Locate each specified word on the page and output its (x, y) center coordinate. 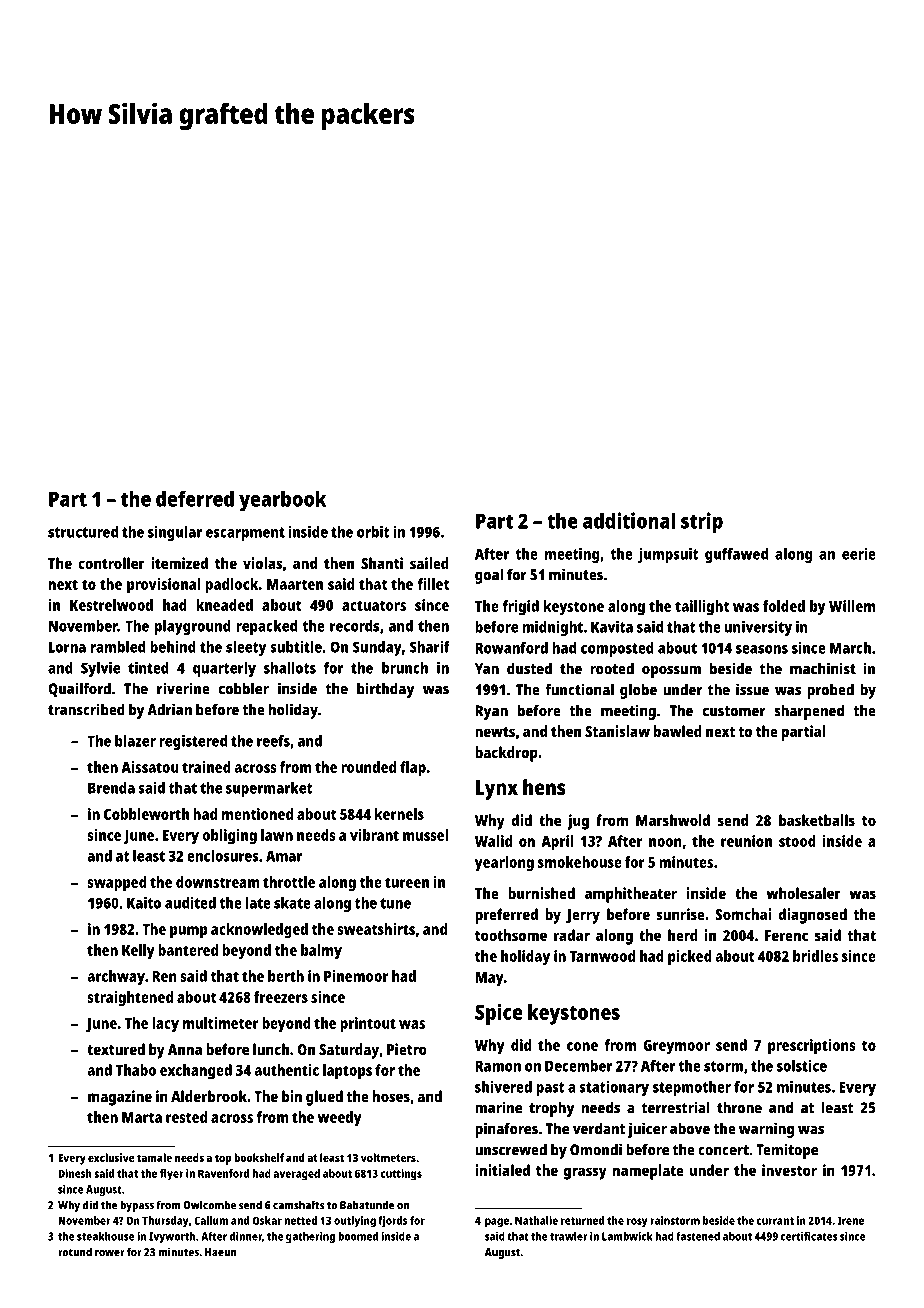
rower (110, 1253)
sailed (429, 563)
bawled (678, 731)
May (489, 979)
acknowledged (259, 931)
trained (206, 767)
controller (111, 563)
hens (544, 787)
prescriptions (812, 1047)
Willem (852, 606)
